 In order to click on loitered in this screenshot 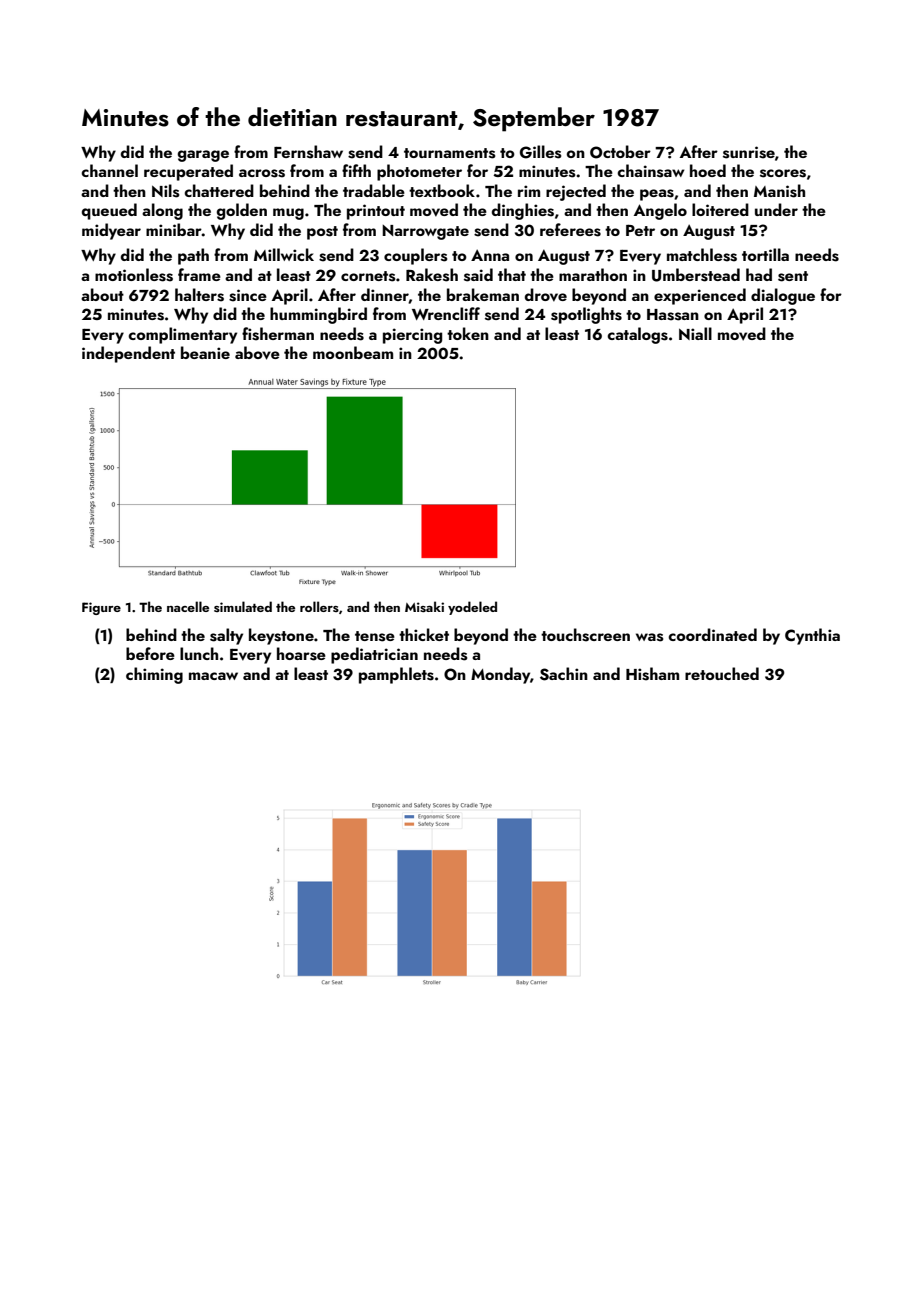, I will do `click(720, 209)`.
